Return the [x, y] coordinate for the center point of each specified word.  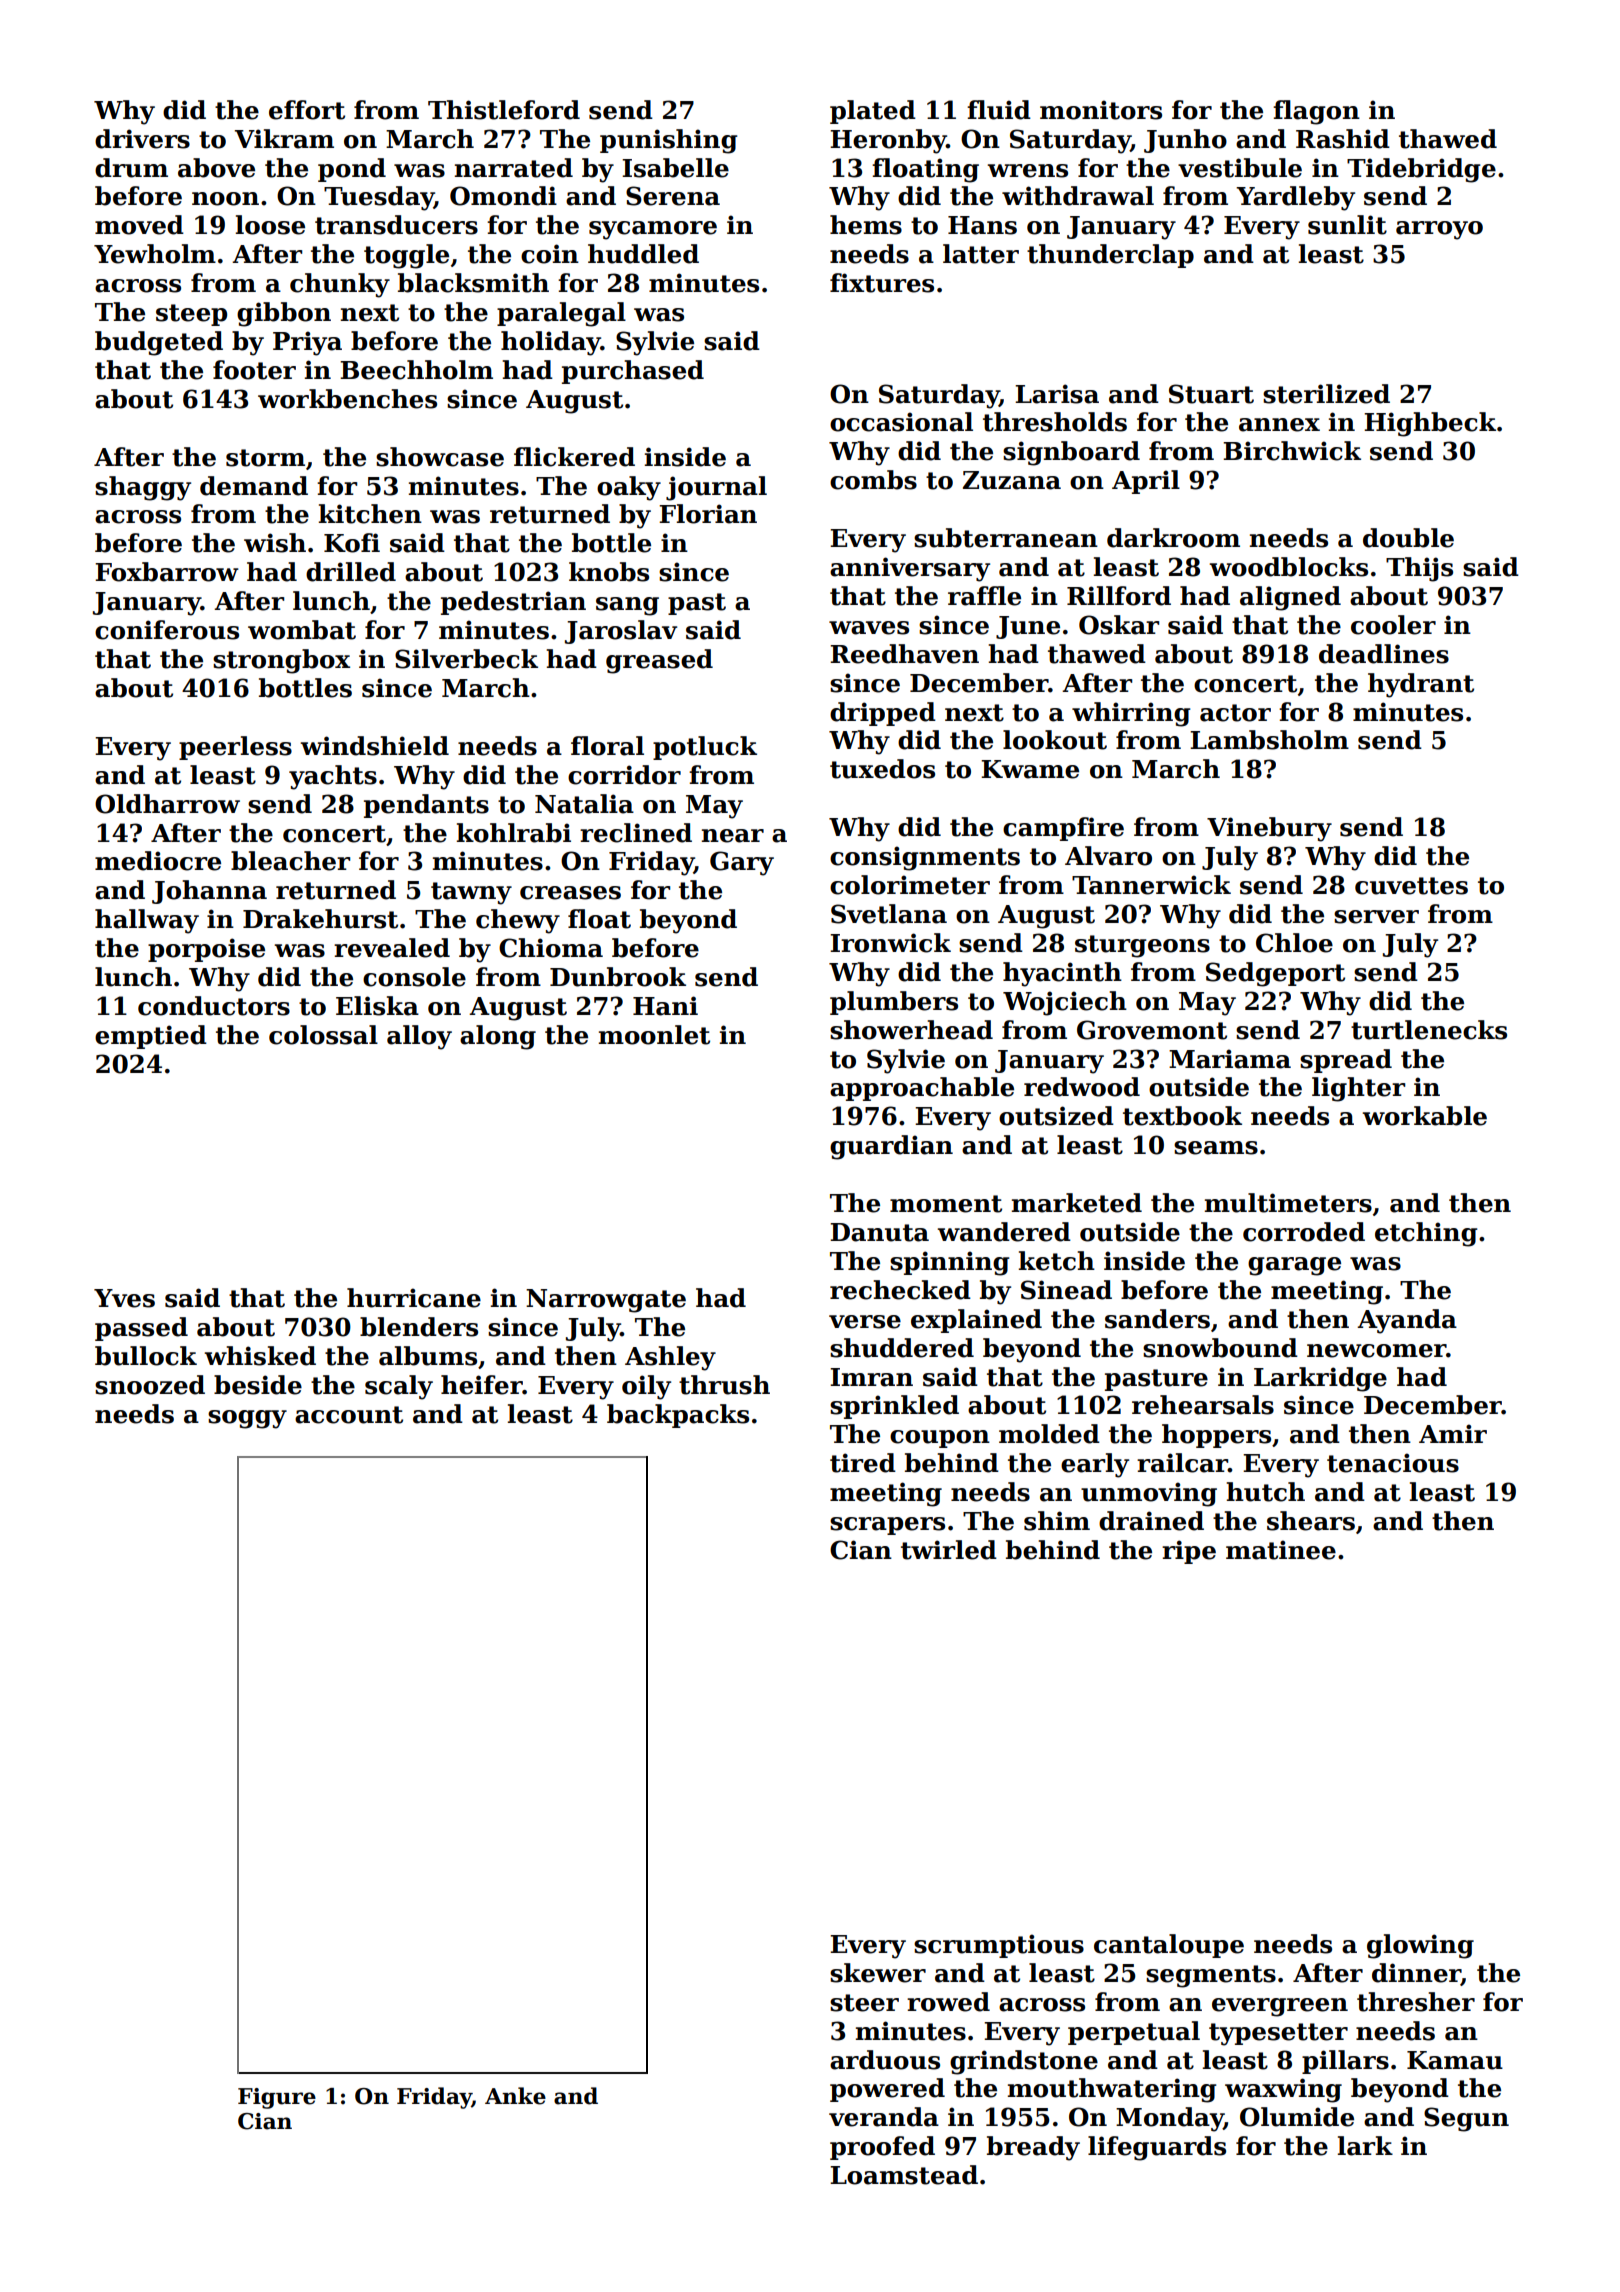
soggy [247, 1419]
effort [307, 110]
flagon [1316, 112]
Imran [871, 1377]
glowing [1420, 1946]
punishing [669, 141]
